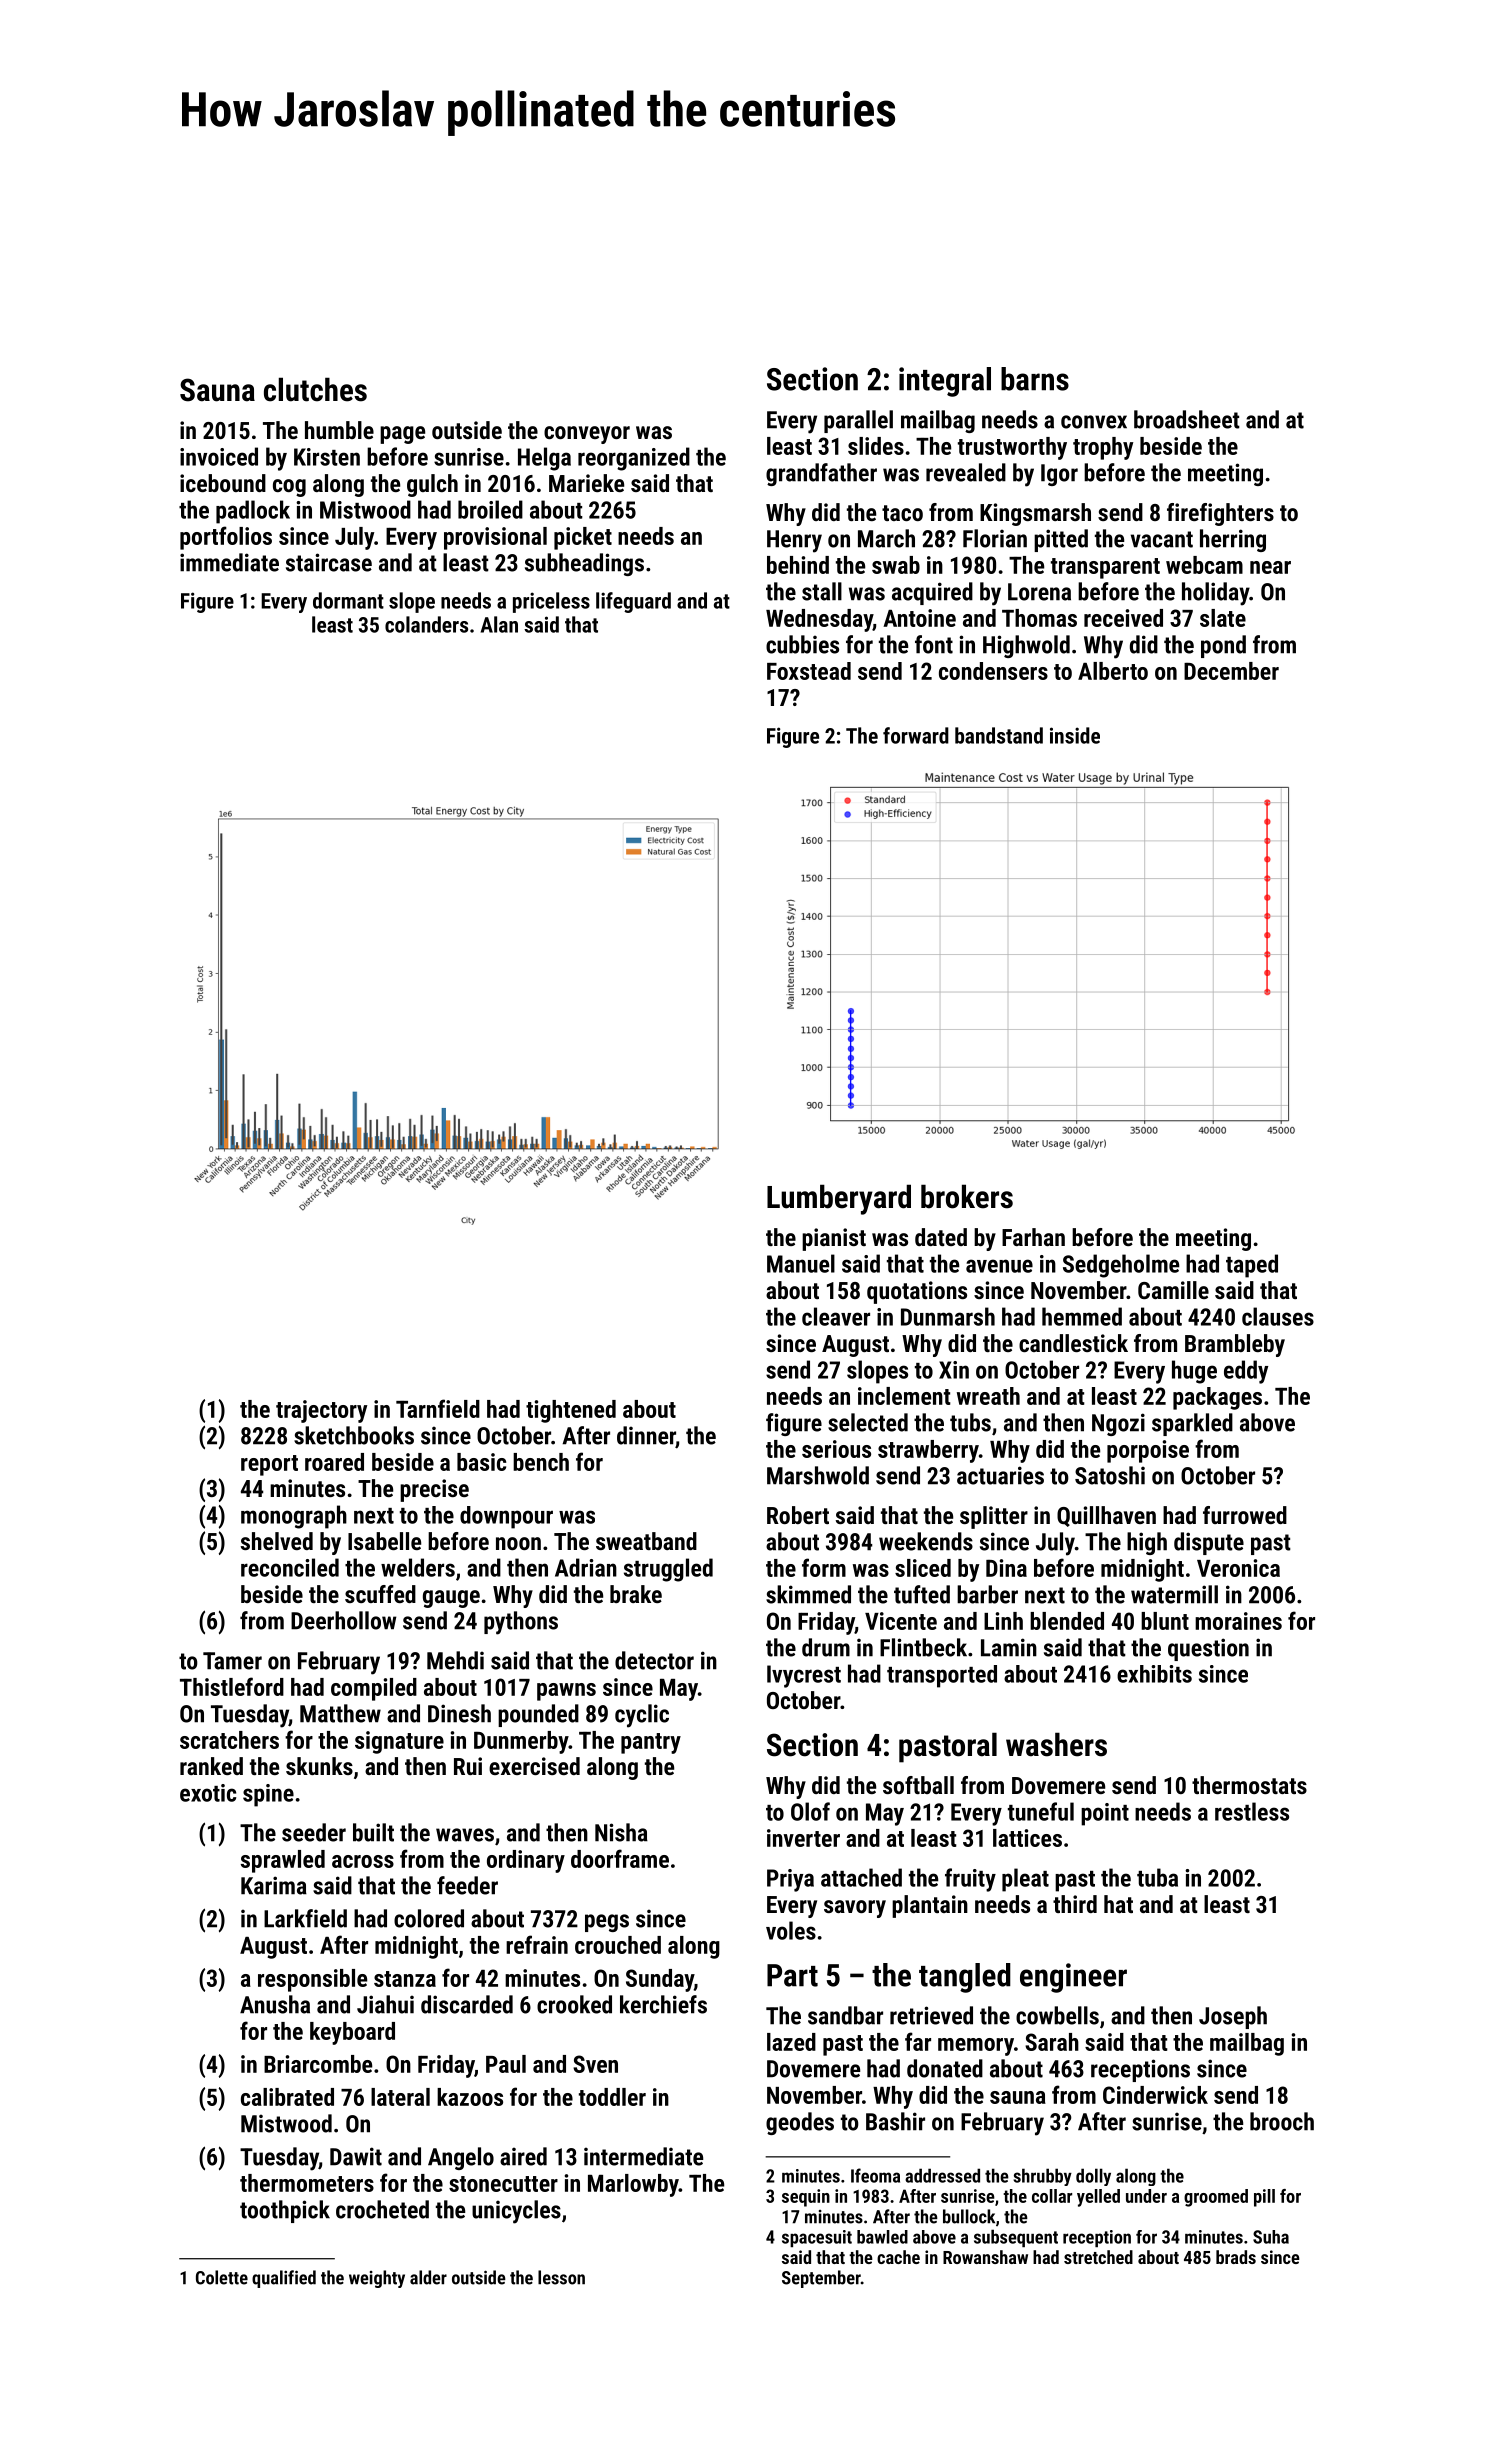  I want to click on firefighters, so click(1220, 514).
